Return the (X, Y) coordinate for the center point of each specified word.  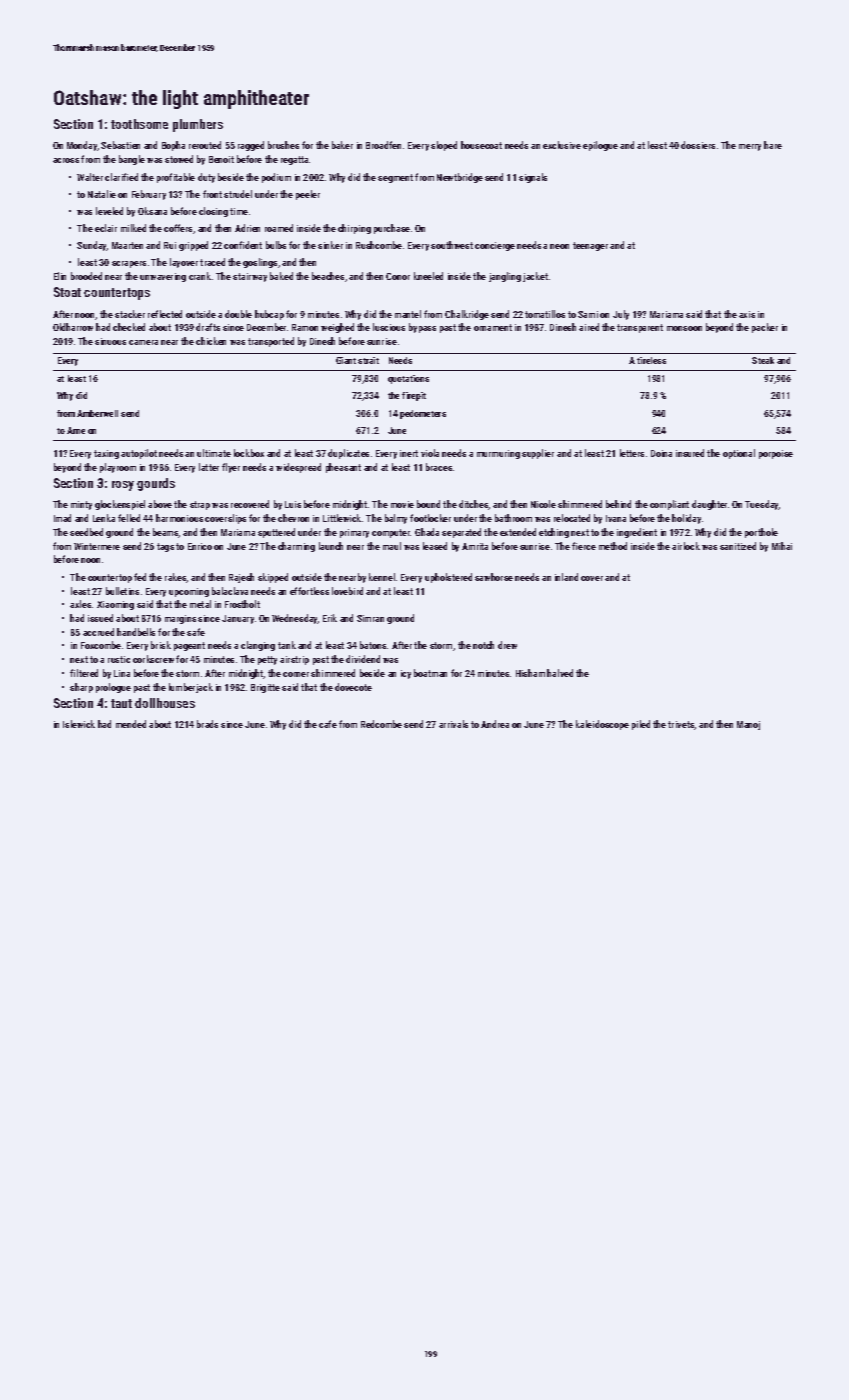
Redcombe (381, 724)
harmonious (179, 518)
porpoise (776, 454)
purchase (392, 229)
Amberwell (97, 413)
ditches (474, 505)
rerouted (205, 145)
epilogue (600, 146)
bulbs (276, 245)
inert (409, 453)
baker (342, 145)
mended (131, 724)
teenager (590, 246)
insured (690, 453)
